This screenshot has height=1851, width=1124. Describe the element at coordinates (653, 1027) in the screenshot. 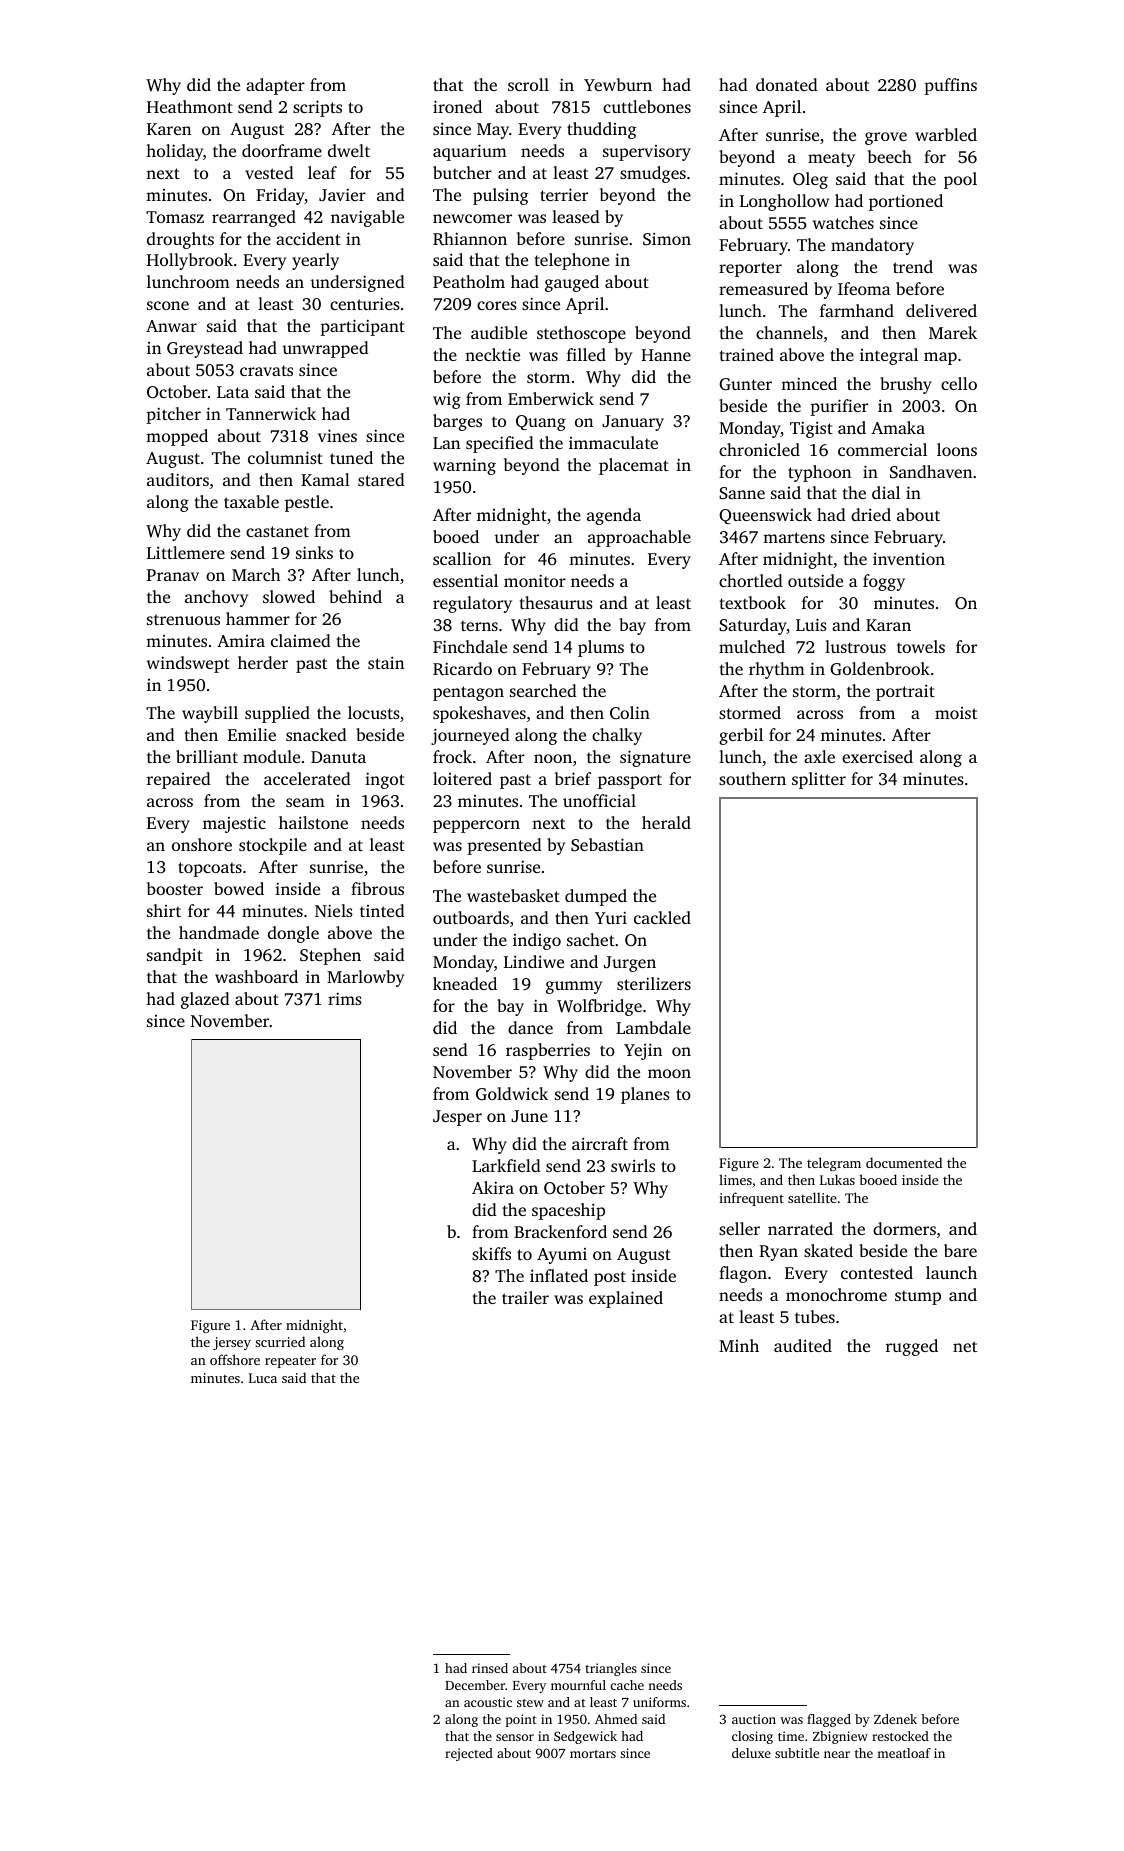

I see `Lambdale` at that location.
